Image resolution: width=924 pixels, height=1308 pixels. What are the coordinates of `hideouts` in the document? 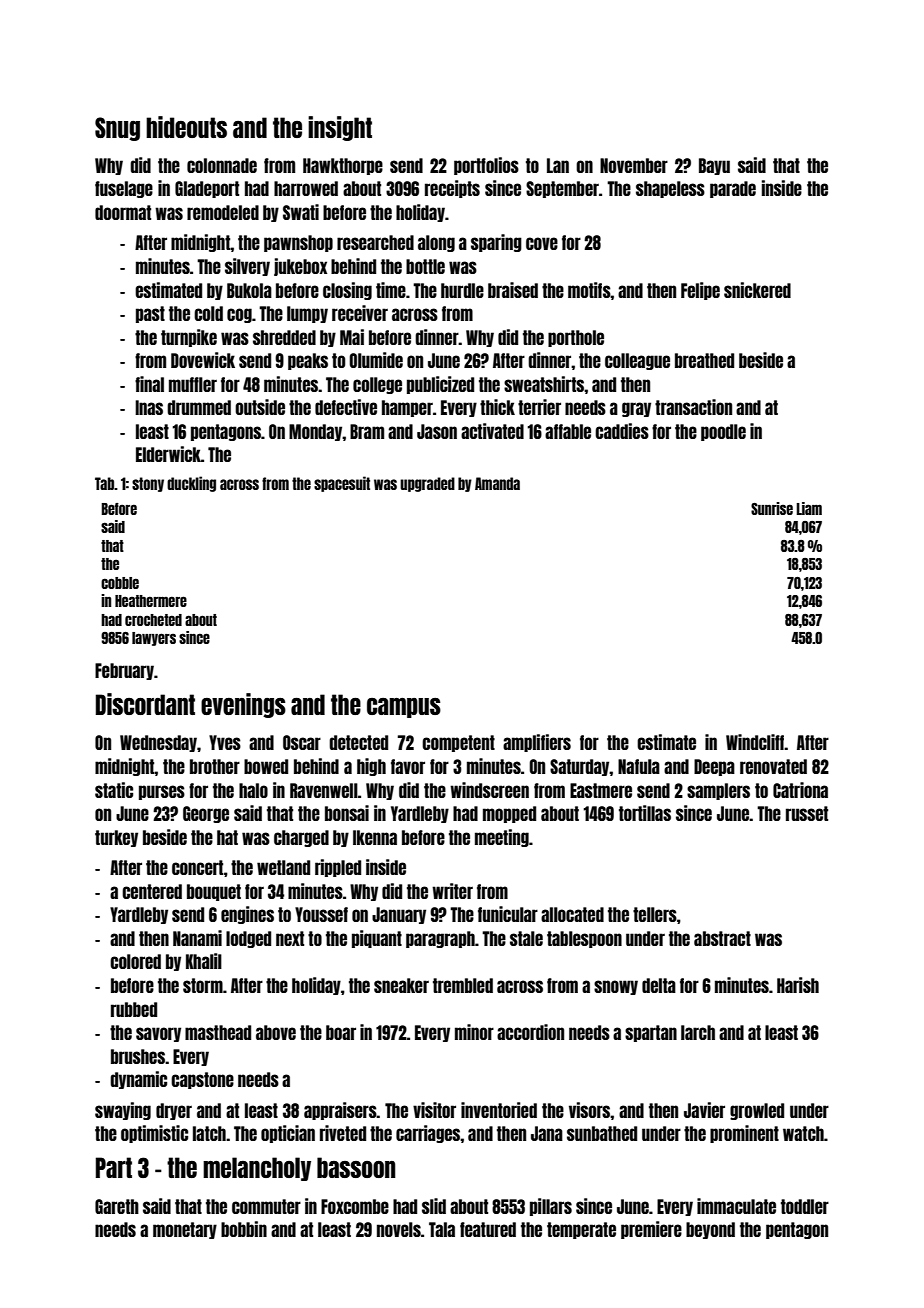 It's located at (186, 127).
